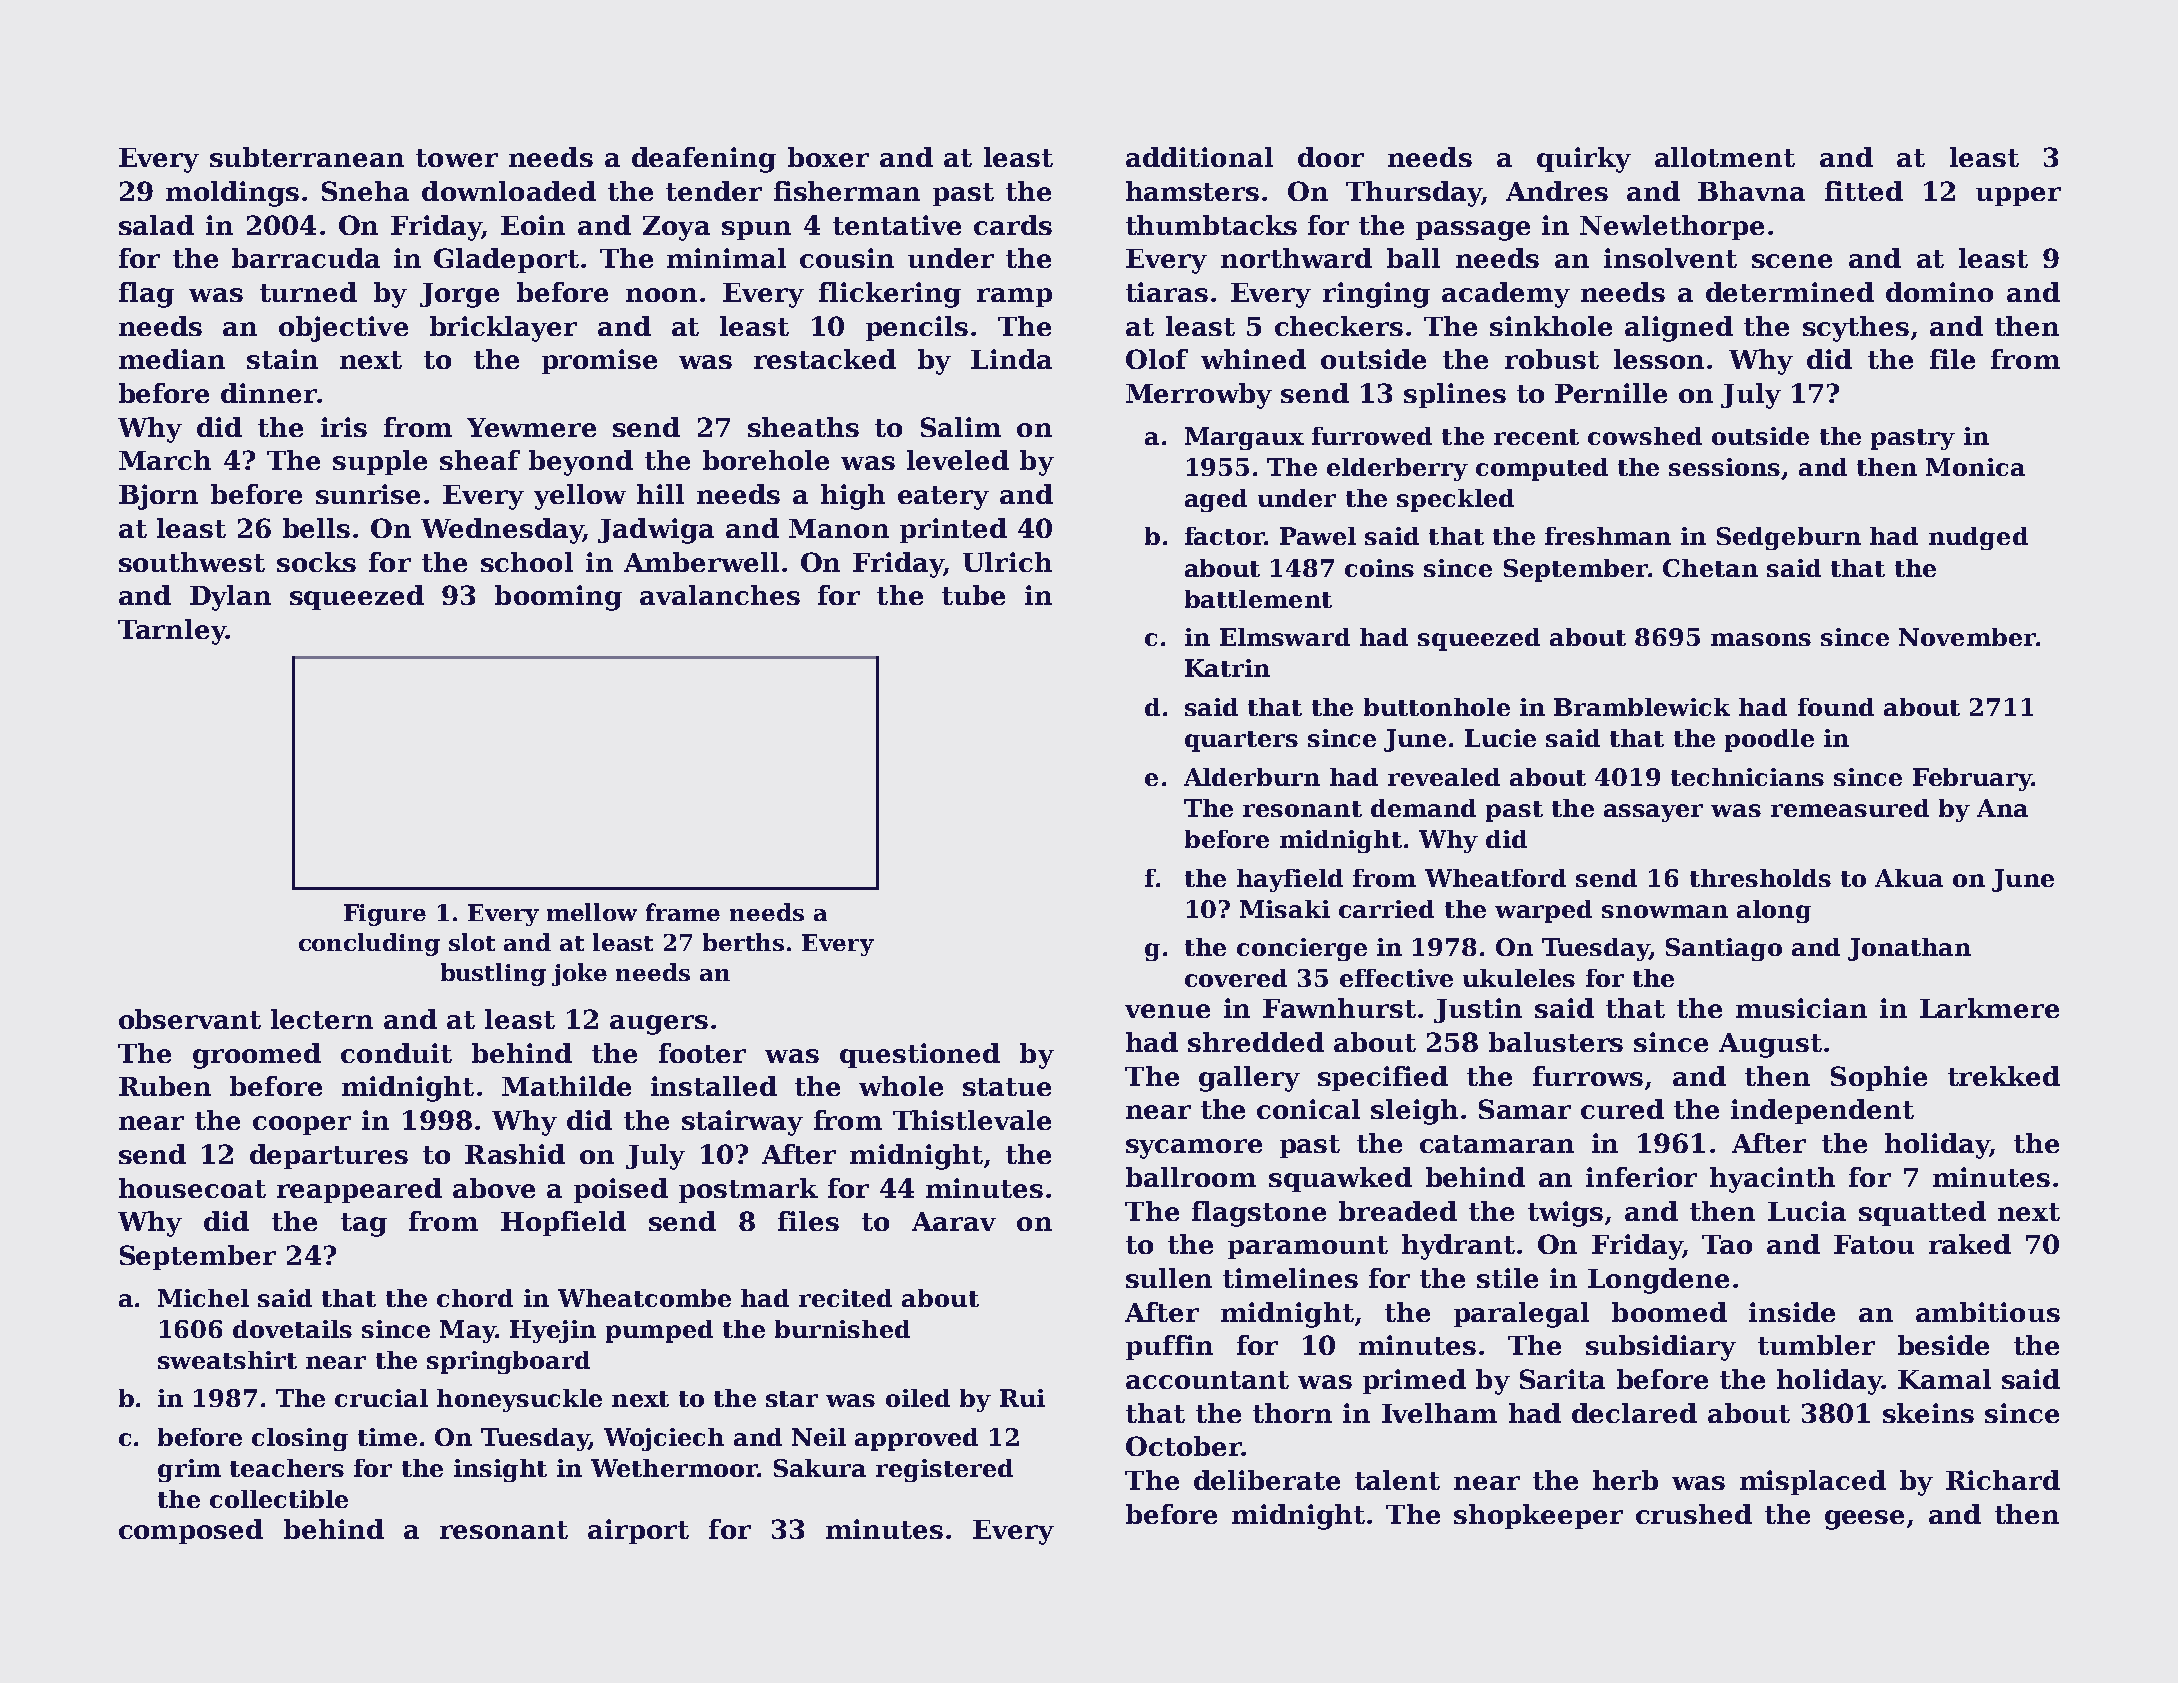  I want to click on Jonathan, so click(1909, 949).
